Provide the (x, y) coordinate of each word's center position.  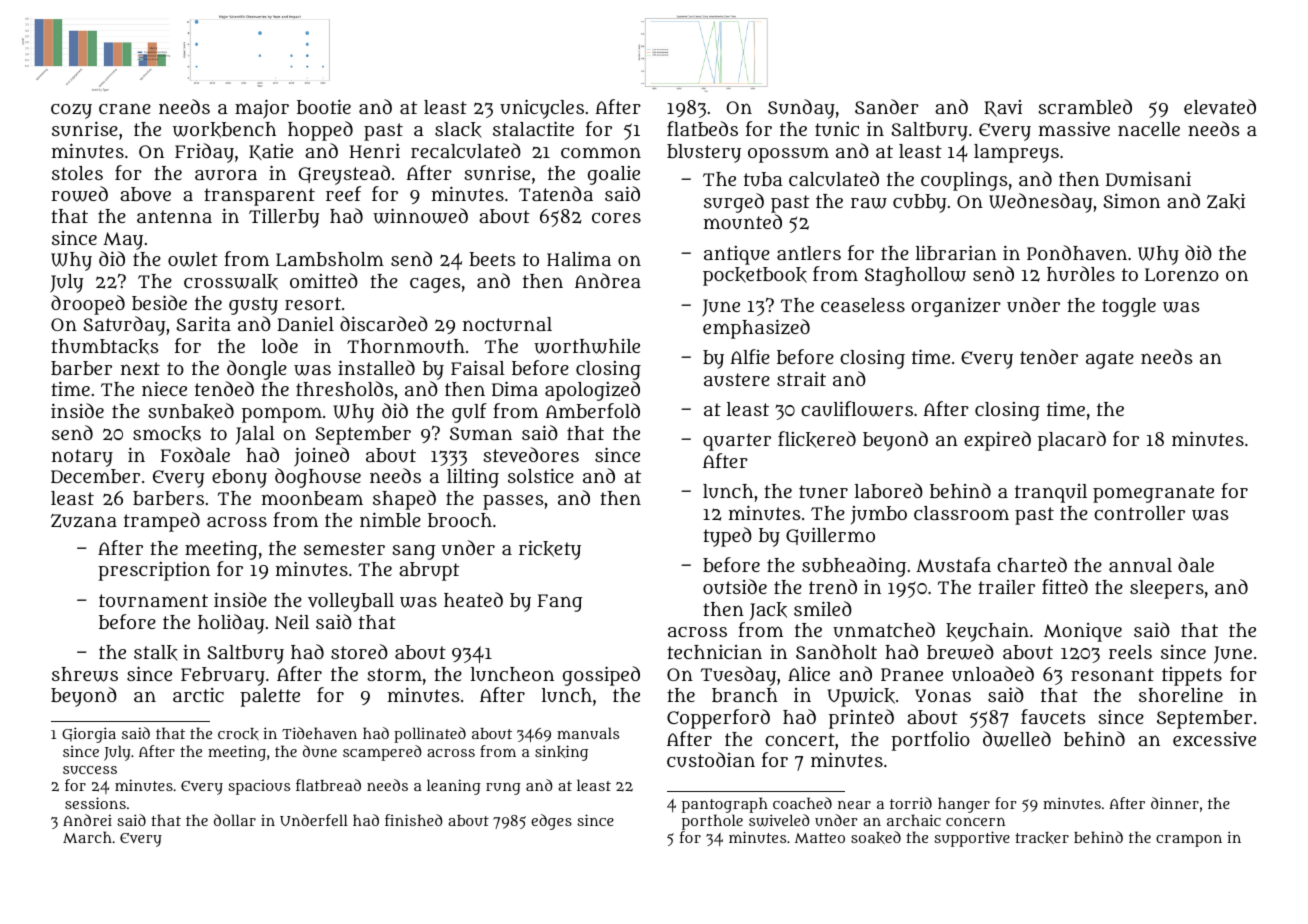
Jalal (255, 435)
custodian (711, 759)
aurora (226, 175)
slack (458, 130)
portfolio (930, 741)
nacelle (1149, 129)
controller (1139, 513)
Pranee (912, 674)
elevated (1220, 107)
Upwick (861, 697)
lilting (473, 478)
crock (238, 734)
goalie (614, 175)
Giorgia (89, 735)
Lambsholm (330, 259)
